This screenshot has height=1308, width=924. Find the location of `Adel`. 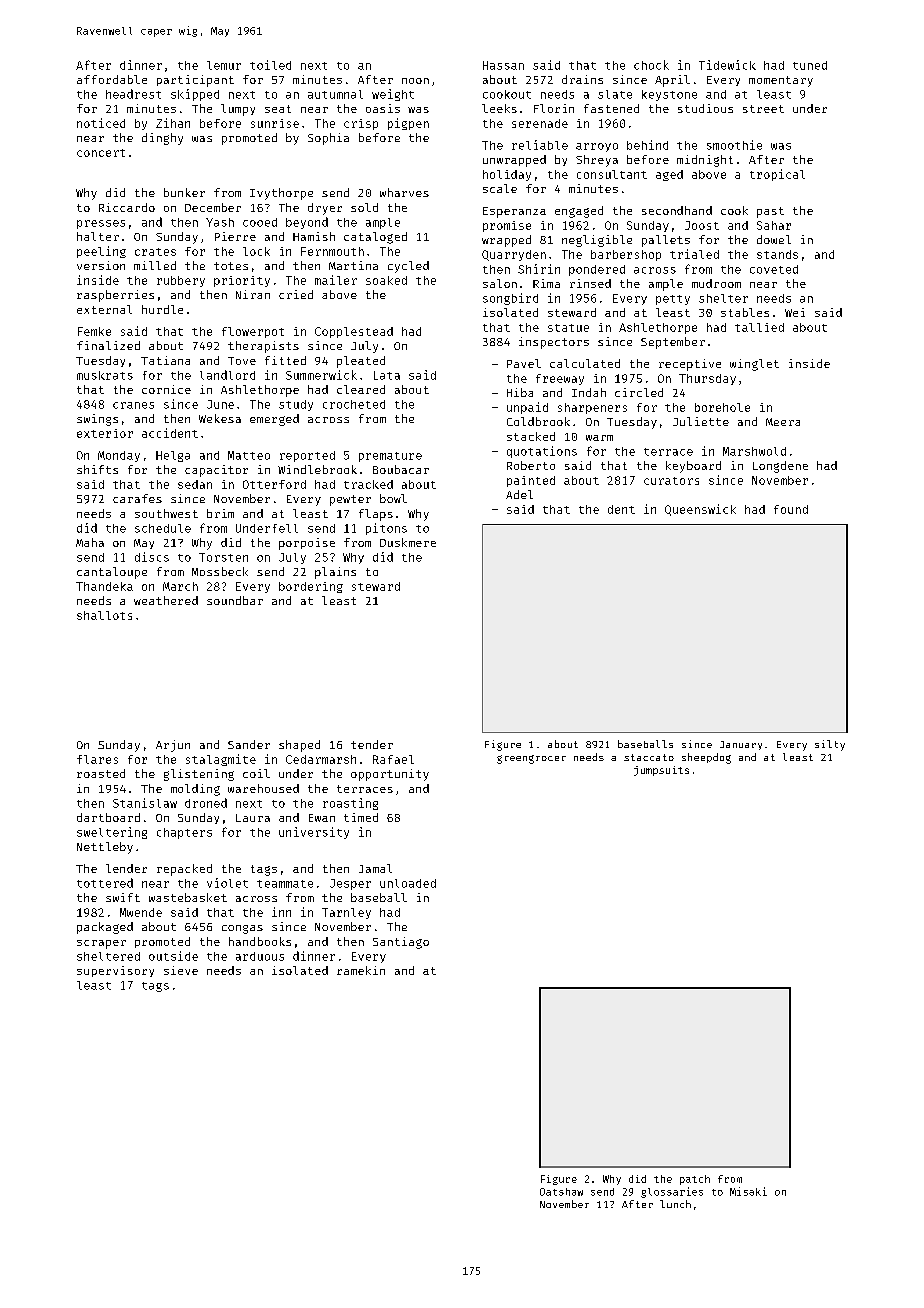

Adel is located at coordinates (519, 494).
